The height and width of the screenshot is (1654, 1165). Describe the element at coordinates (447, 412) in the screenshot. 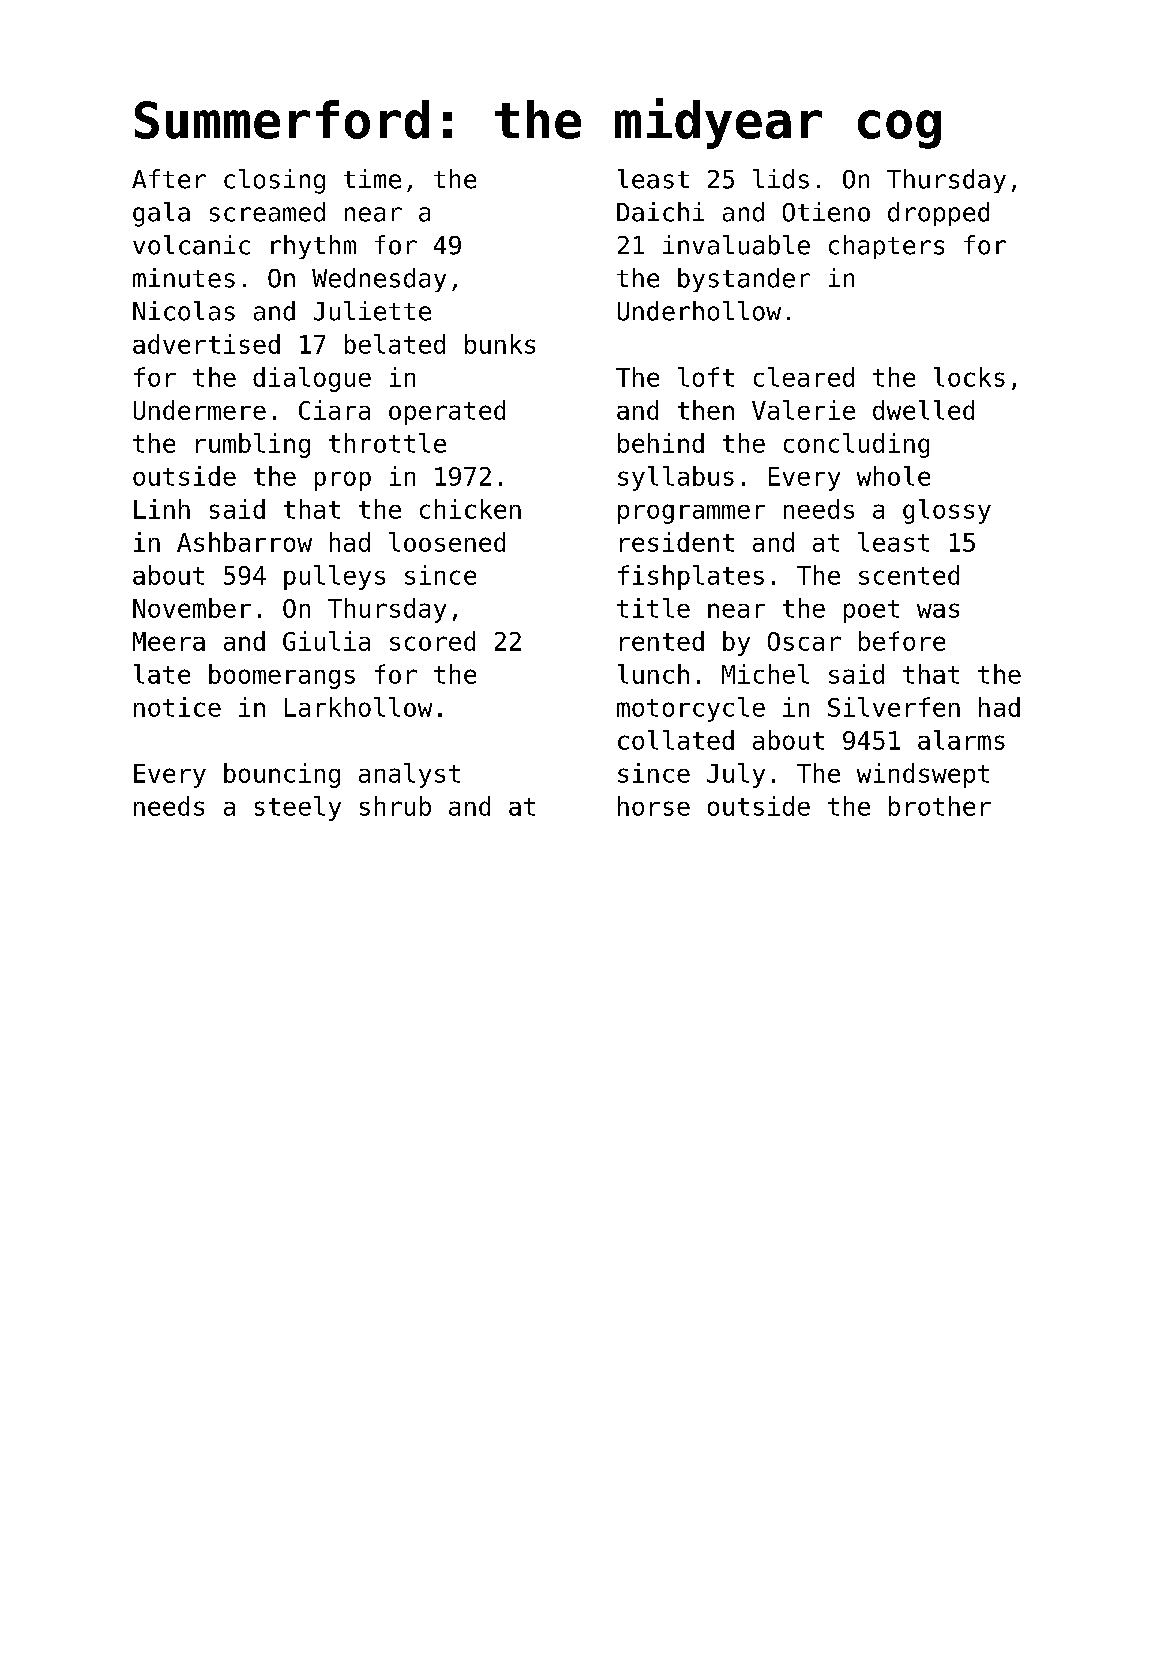

I see `operated` at that location.
